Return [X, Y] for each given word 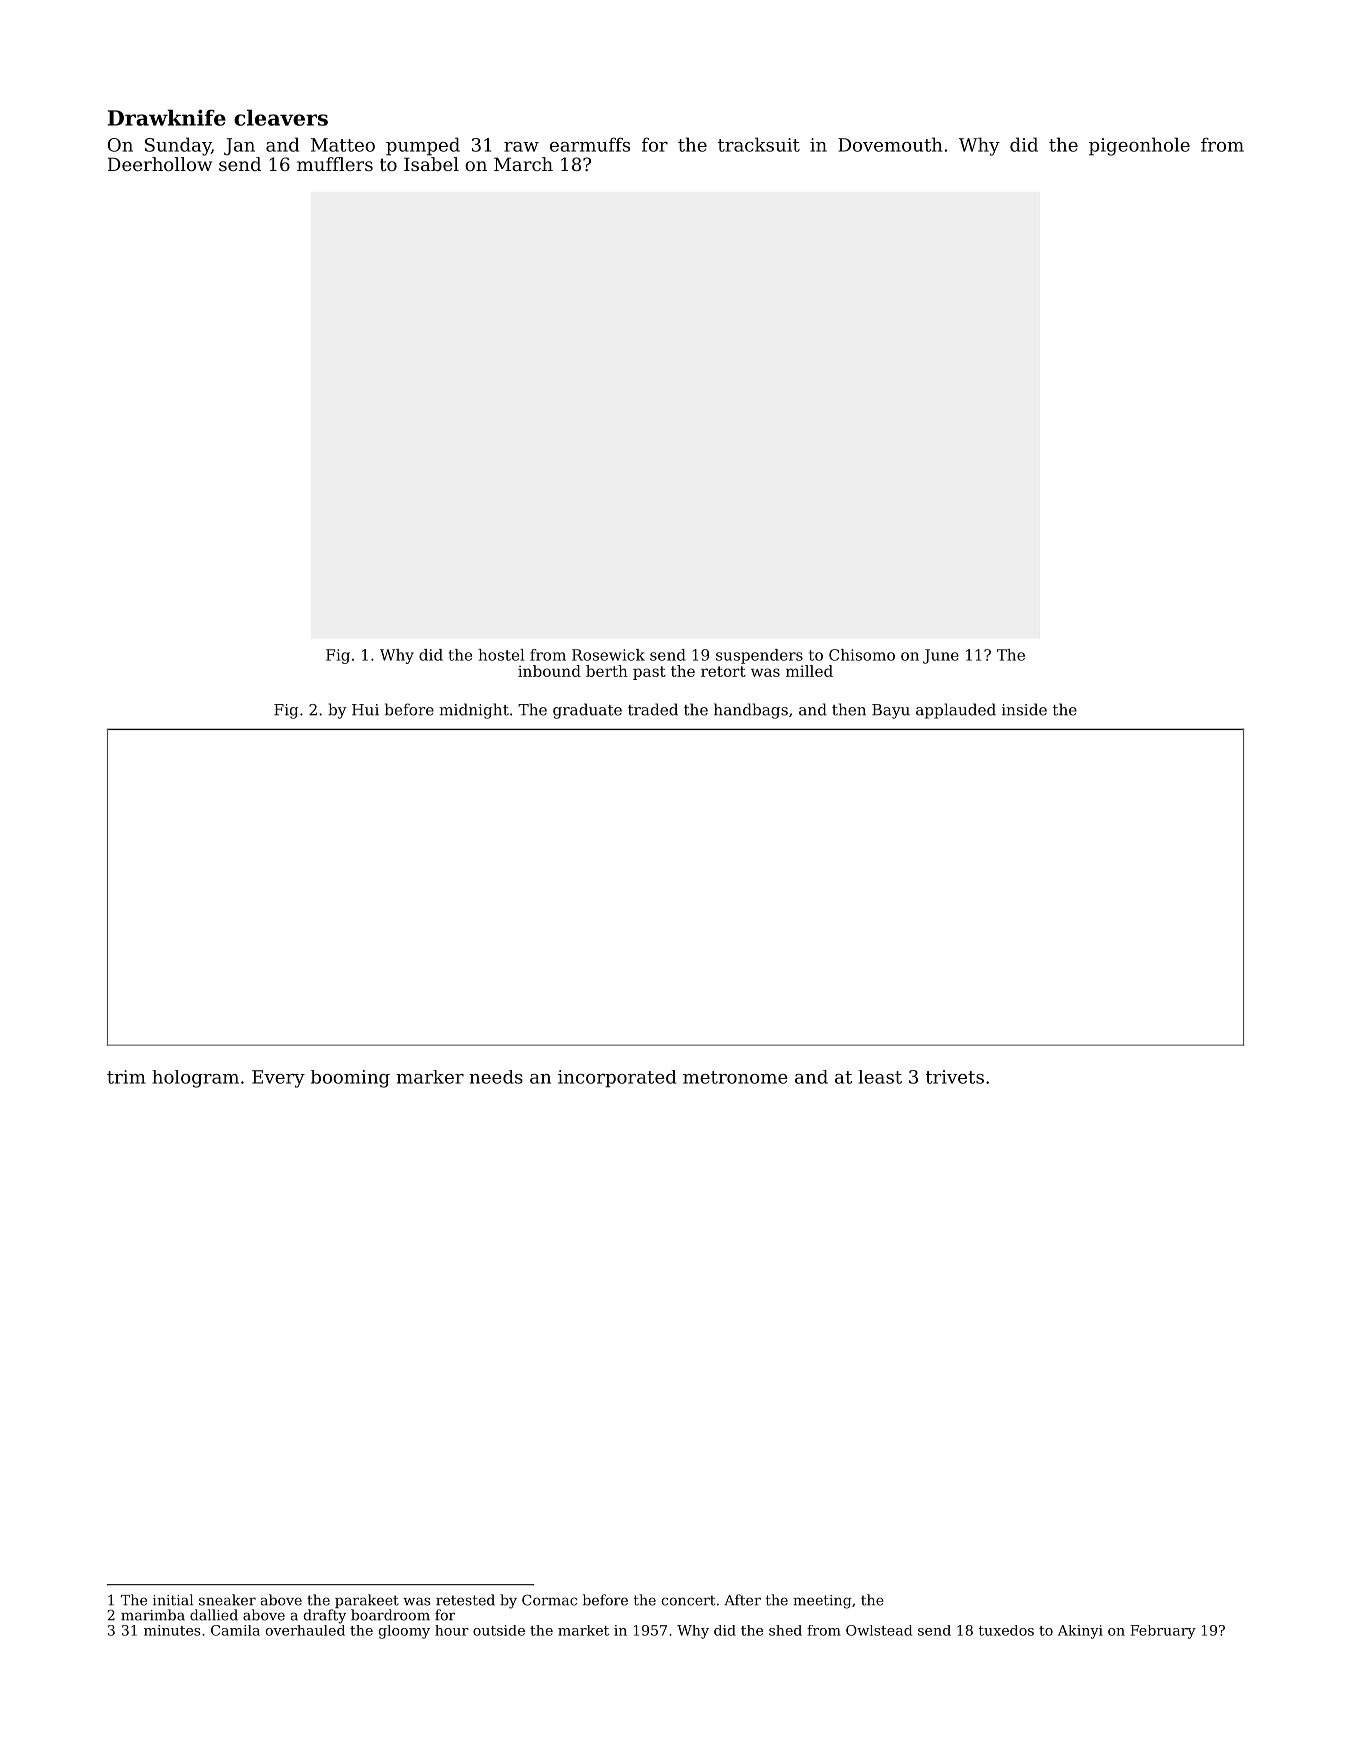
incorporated [617, 1079]
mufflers [335, 164]
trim [126, 1077]
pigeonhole [1139, 146]
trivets [955, 1077]
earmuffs [590, 144]
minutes [172, 1630]
